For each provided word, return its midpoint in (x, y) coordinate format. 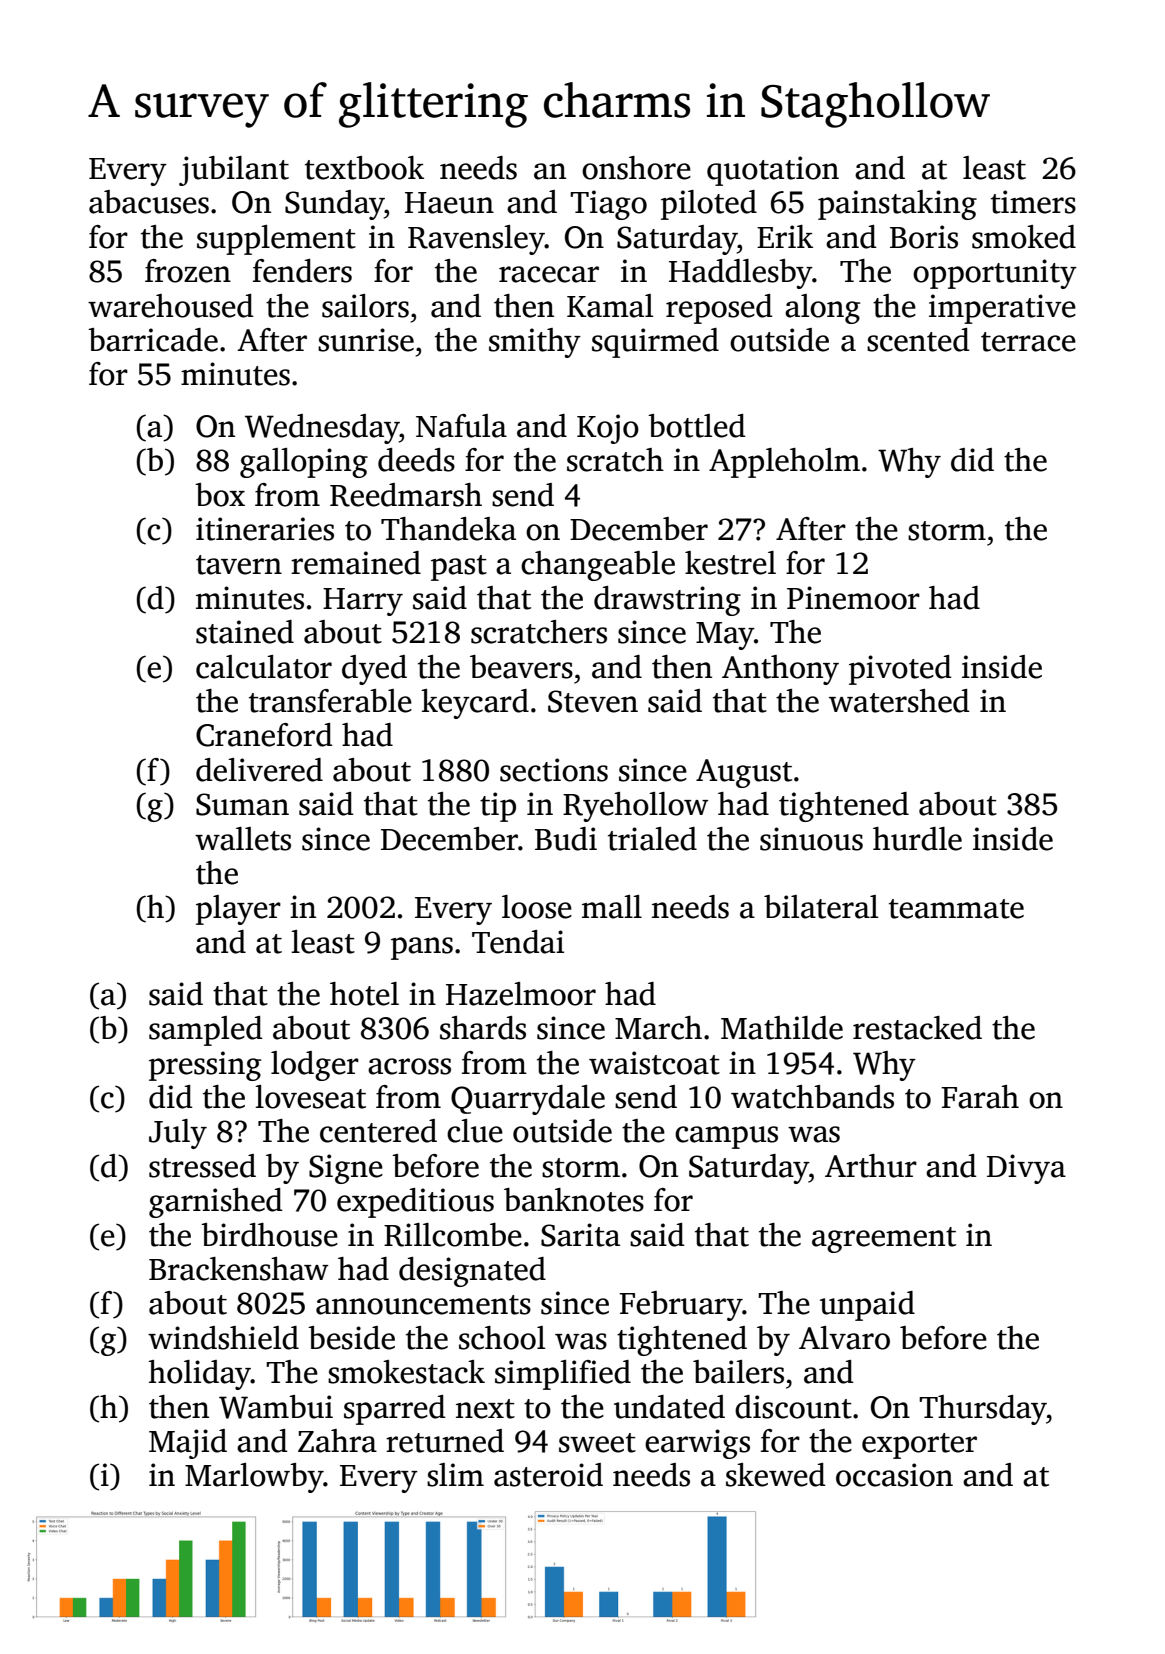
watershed (899, 701)
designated (472, 1272)
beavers (521, 667)
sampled (205, 1031)
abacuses (149, 202)
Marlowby (254, 1478)
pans (422, 948)
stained (245, 632)
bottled (696, 426)
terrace (1028, 342)
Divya (1026, 1169)
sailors (365, 306)
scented (918, 340)
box (220, 495)
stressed (202, 1166)
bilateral (821, 907)
